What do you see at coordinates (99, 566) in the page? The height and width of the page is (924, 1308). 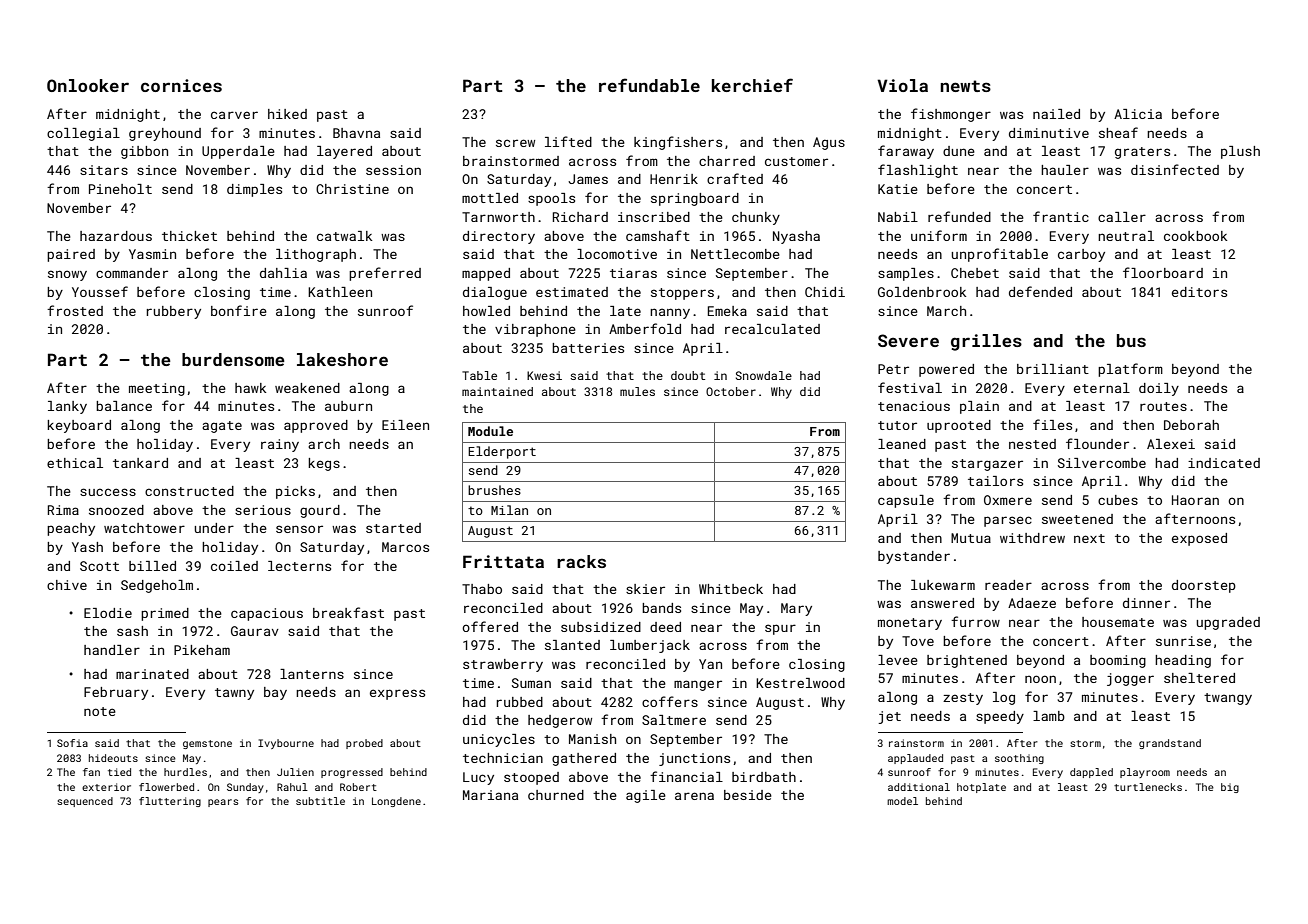 I see `Scott` at bounding box center [99, 566].
